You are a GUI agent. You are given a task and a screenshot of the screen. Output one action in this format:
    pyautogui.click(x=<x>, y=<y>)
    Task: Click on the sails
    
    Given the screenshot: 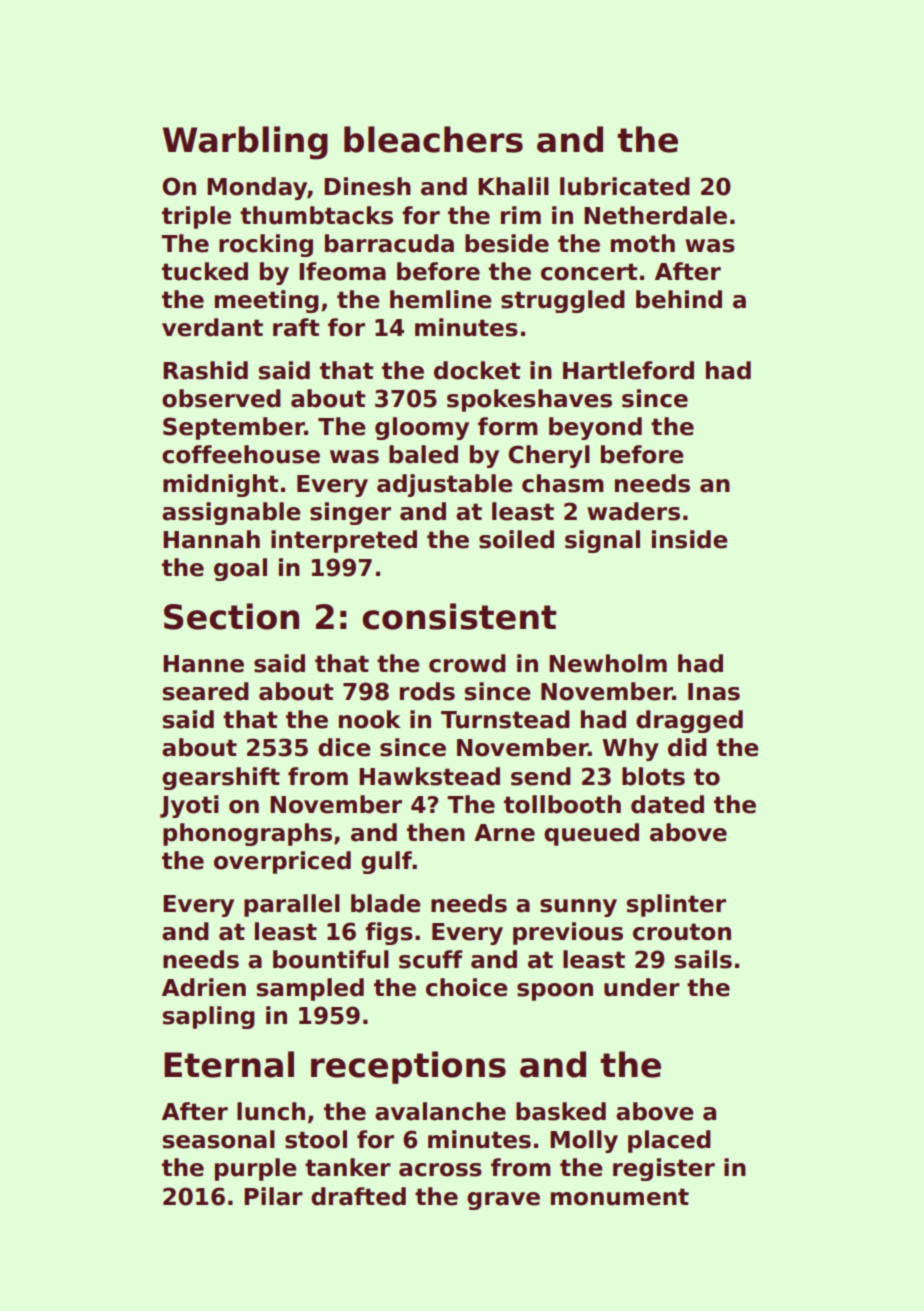 What is the action you would take?
    pyautogui.click(x=703, y=959)
